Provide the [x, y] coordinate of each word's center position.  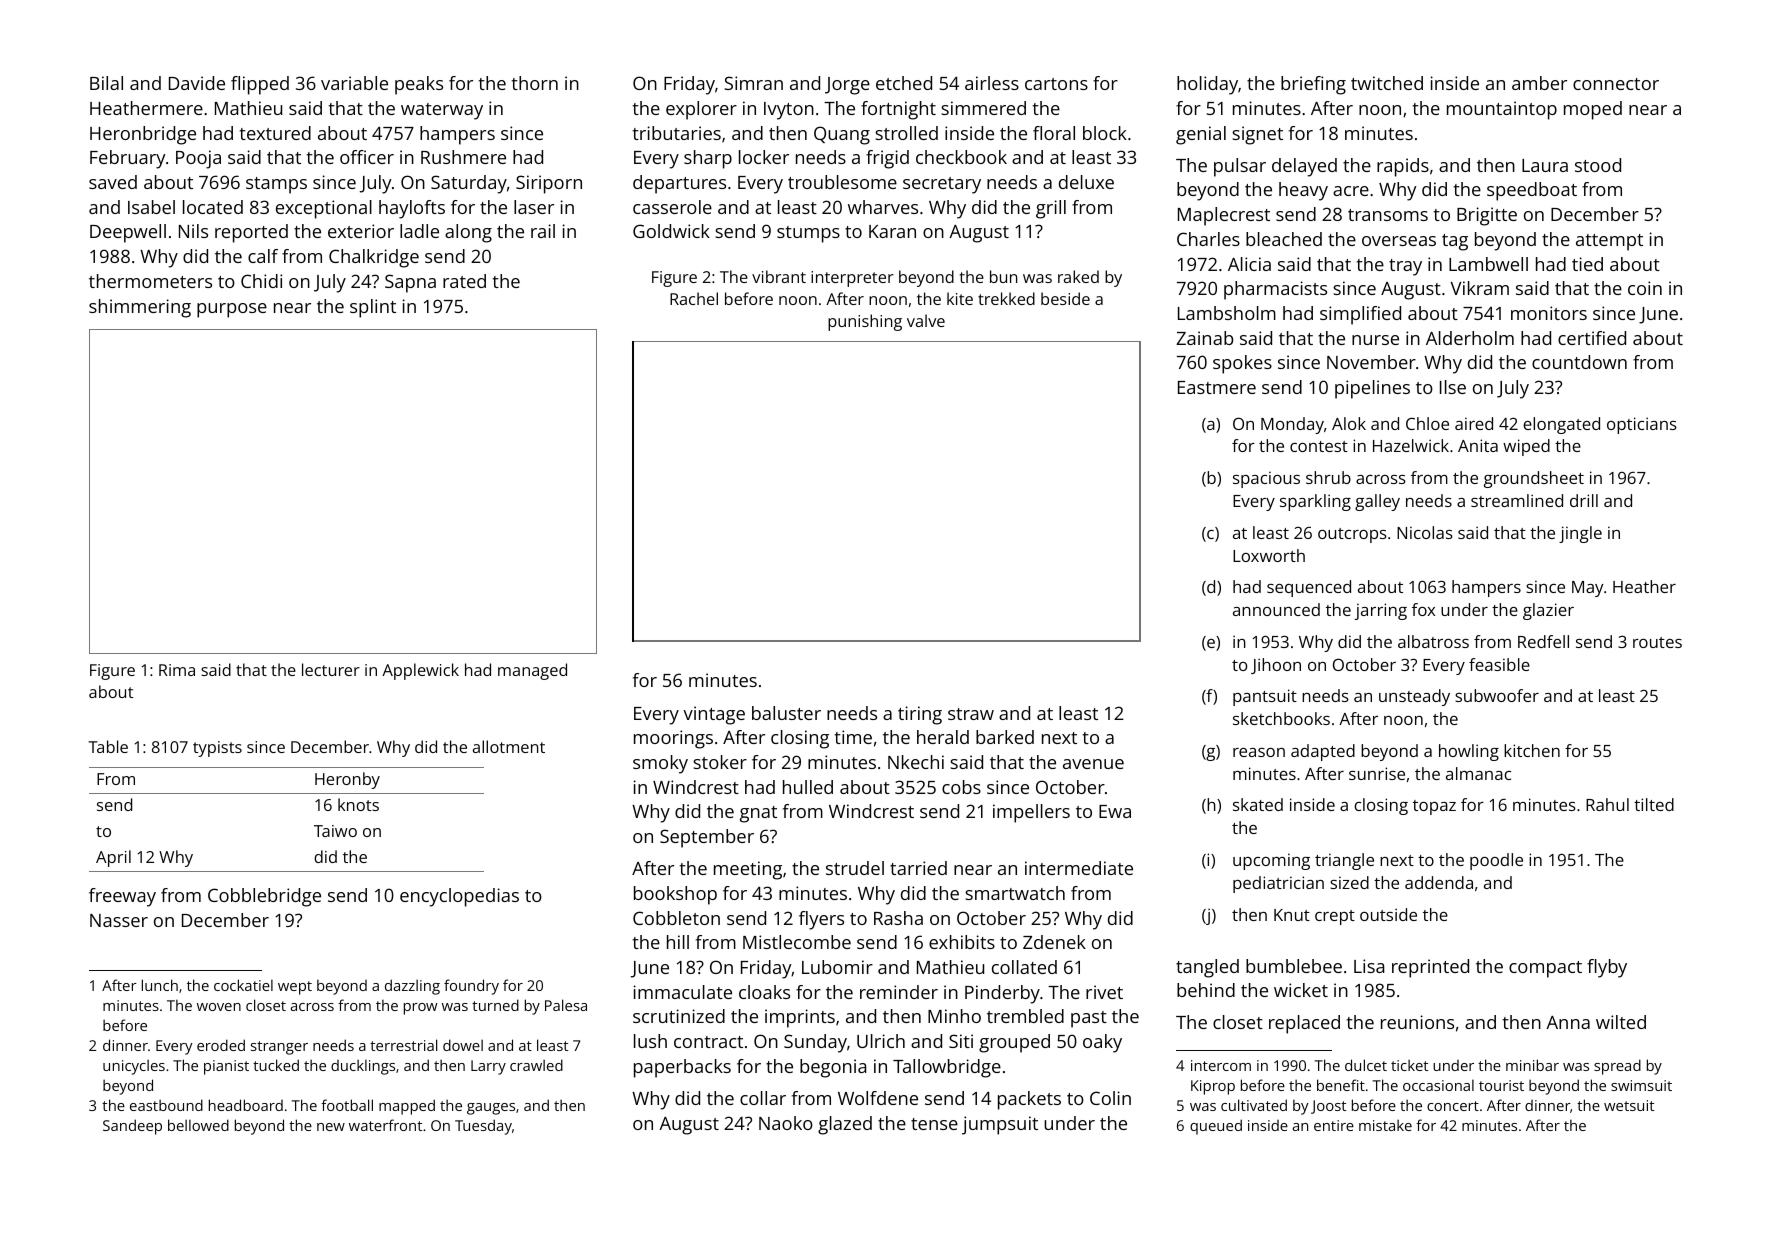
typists [217, 749]
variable [354, 83]
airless [992, 83]
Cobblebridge [264, 897]
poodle [1496, 861]
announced [1276, 609]
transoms [1388, 215]
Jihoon [1276, 666]
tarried [918, 868]
